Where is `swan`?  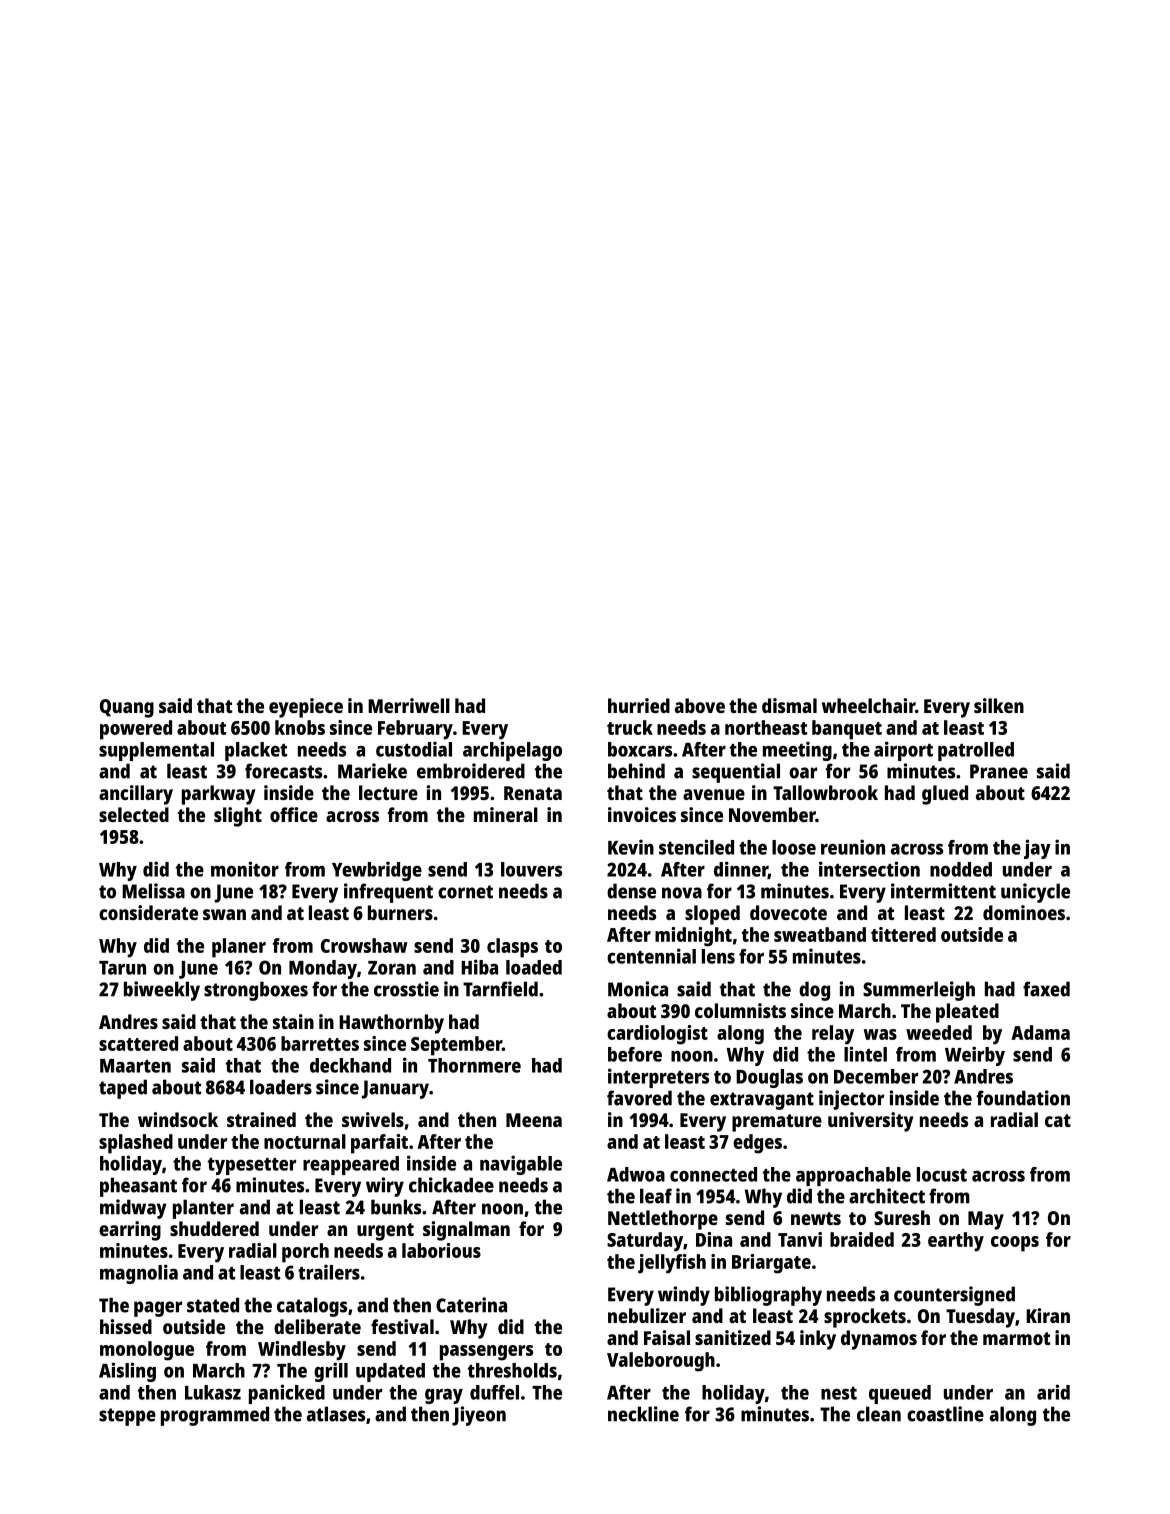
swan is located at coordinates (224, 914).
